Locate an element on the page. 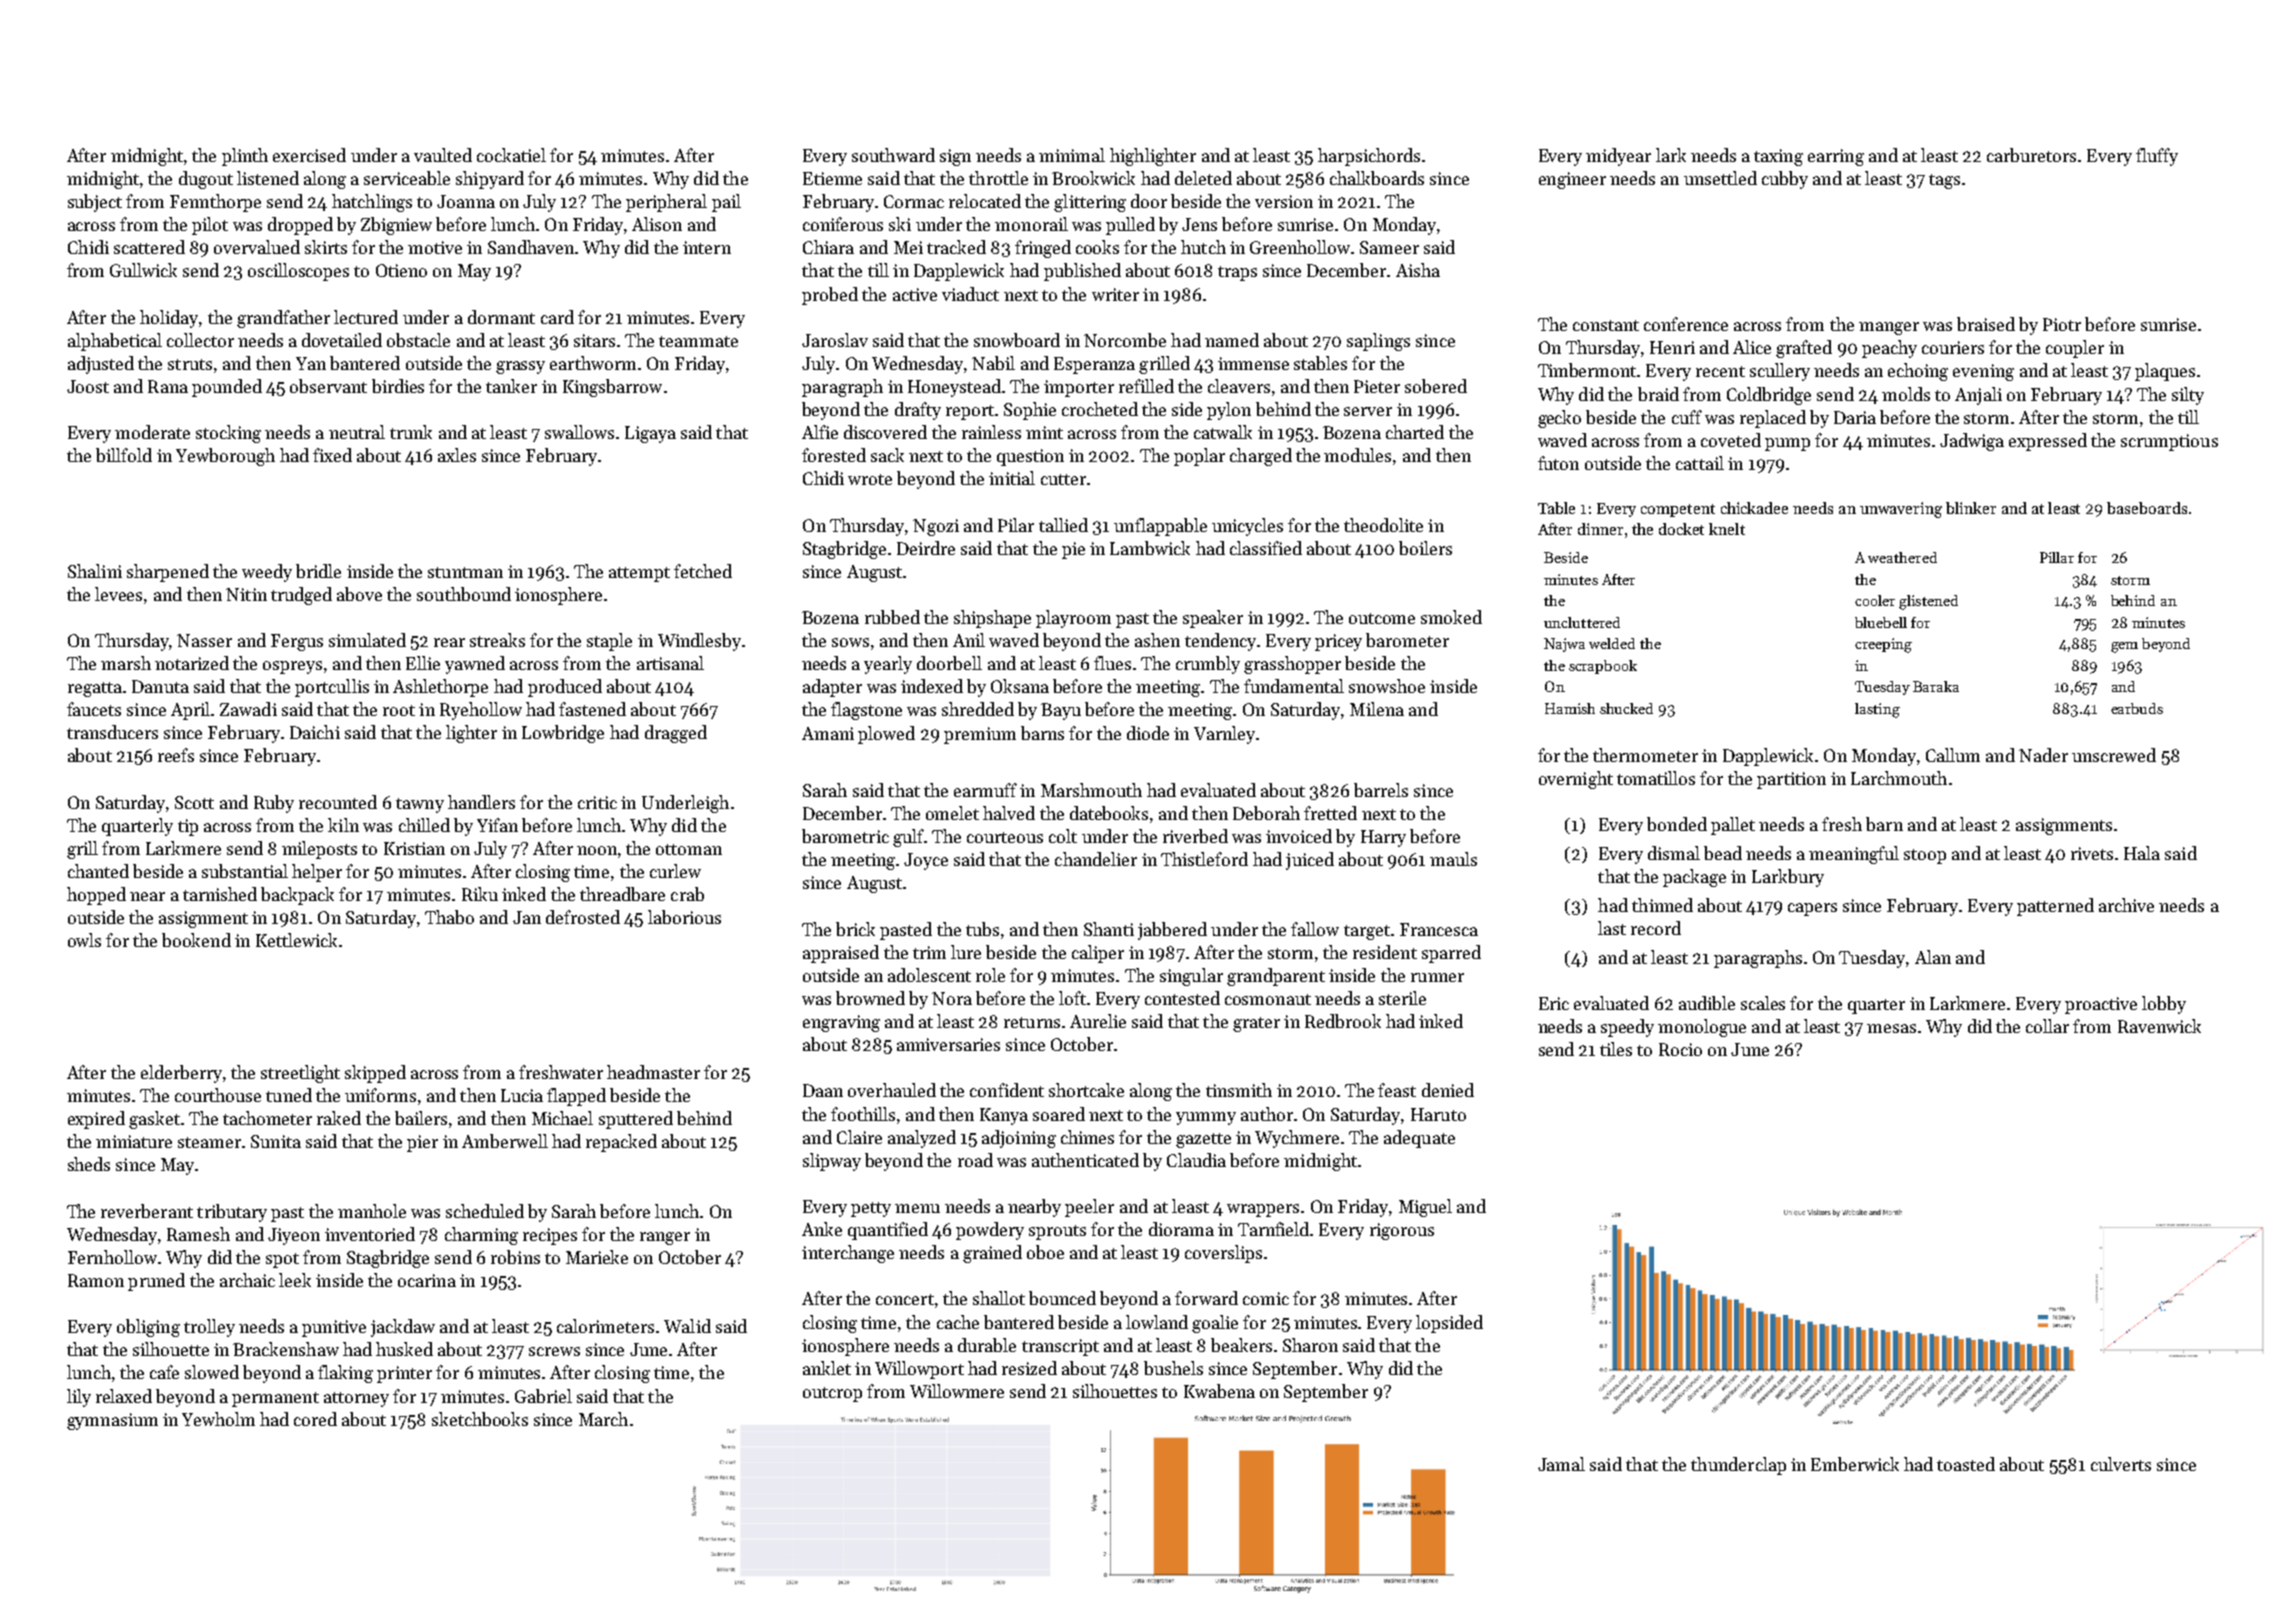  southward is located at coordinates (893, 155).
